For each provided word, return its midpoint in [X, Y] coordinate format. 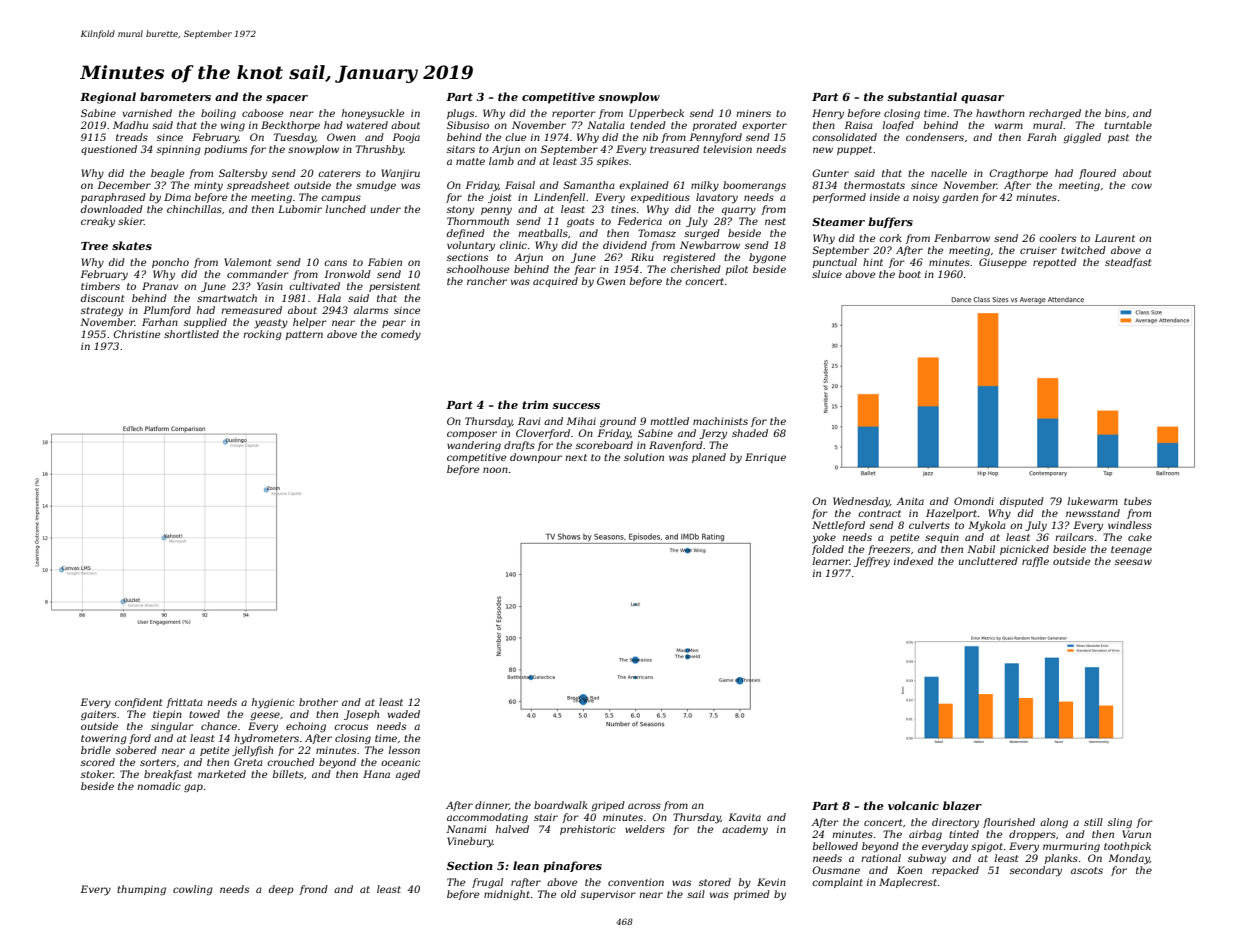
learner [831, 561]
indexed [914, 561]
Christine [136, 334]
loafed [898, 126]
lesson [404, 750]
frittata [184, 703]
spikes [613, 162]
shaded [750, 433]
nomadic [159, 786]
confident [138, 703]
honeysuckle [373, 114]
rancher [487, 281]
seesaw [1133, 562]
